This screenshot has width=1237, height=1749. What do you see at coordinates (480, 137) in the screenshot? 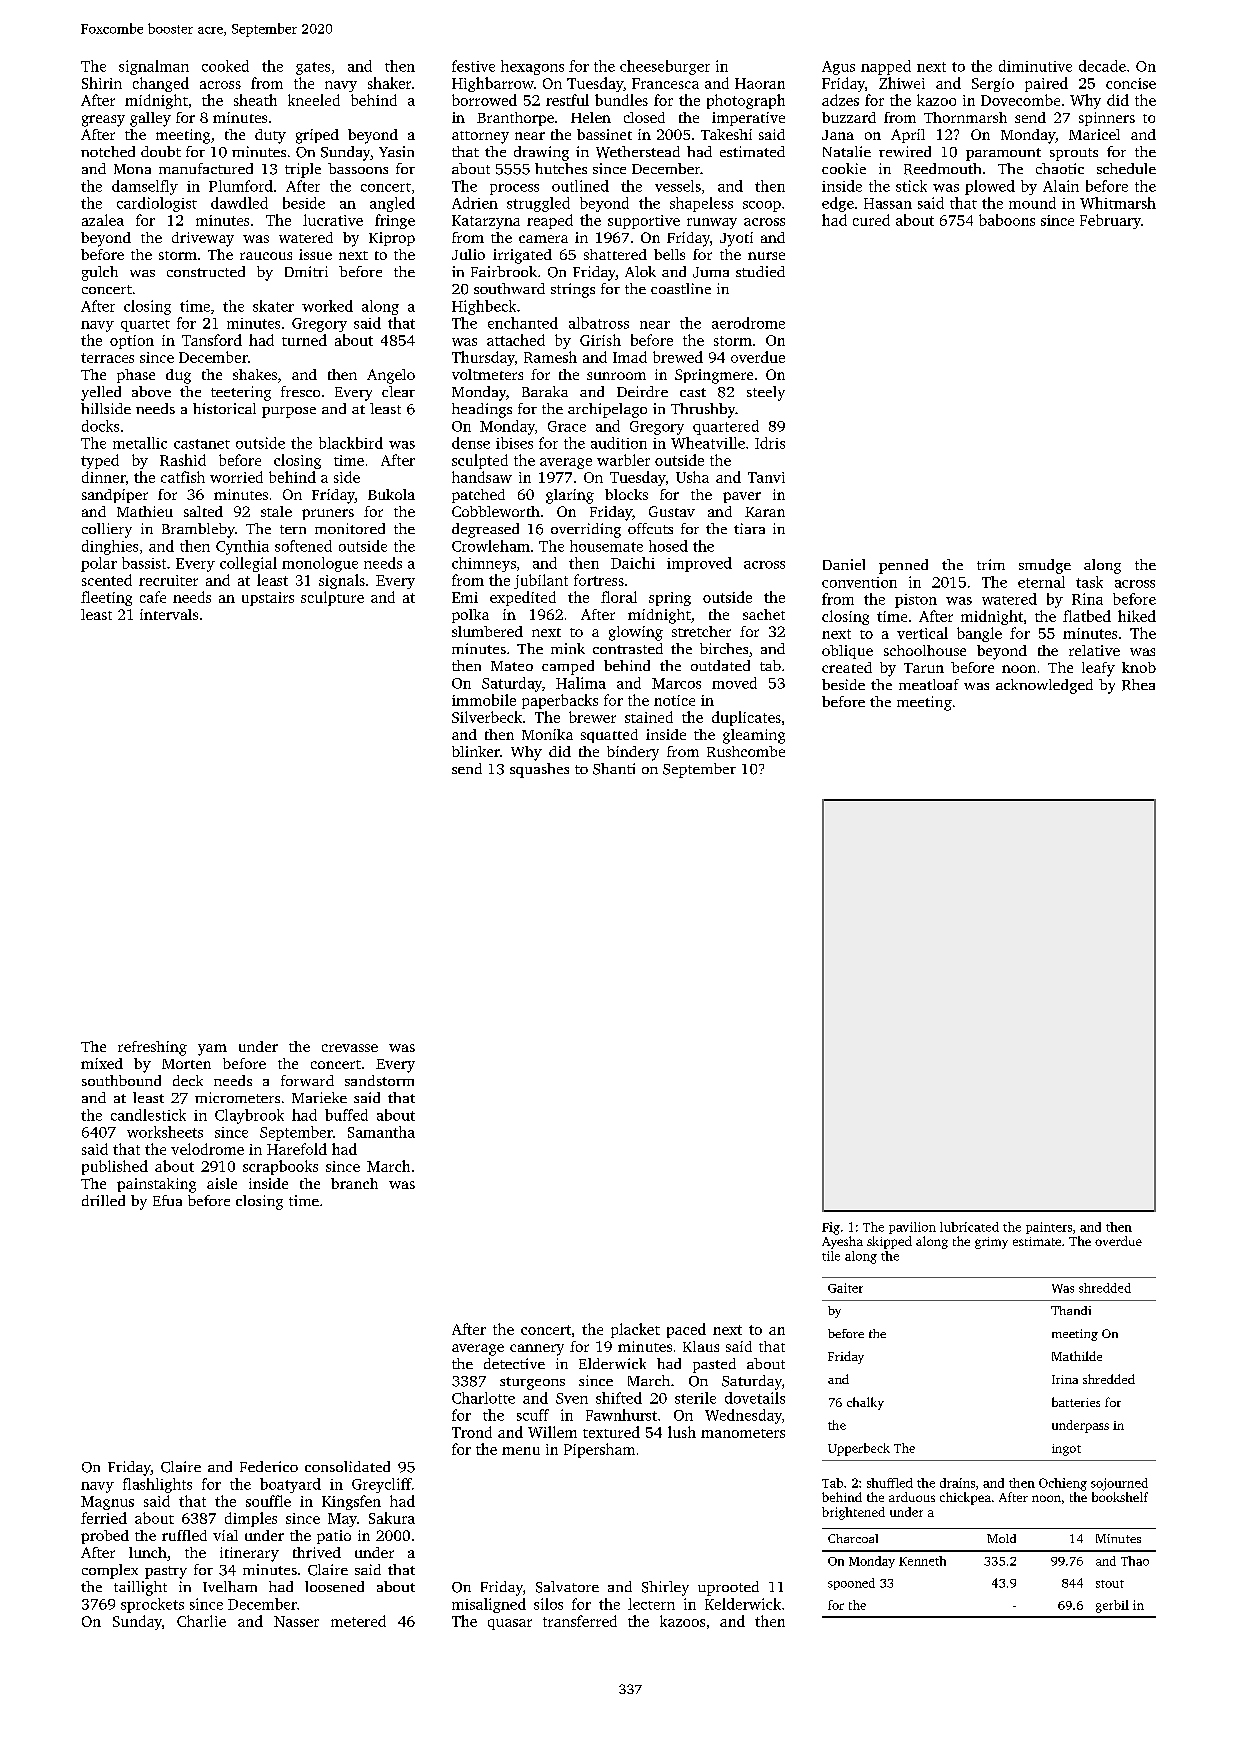
I see `attorney` at bounding box center [480, 137].
